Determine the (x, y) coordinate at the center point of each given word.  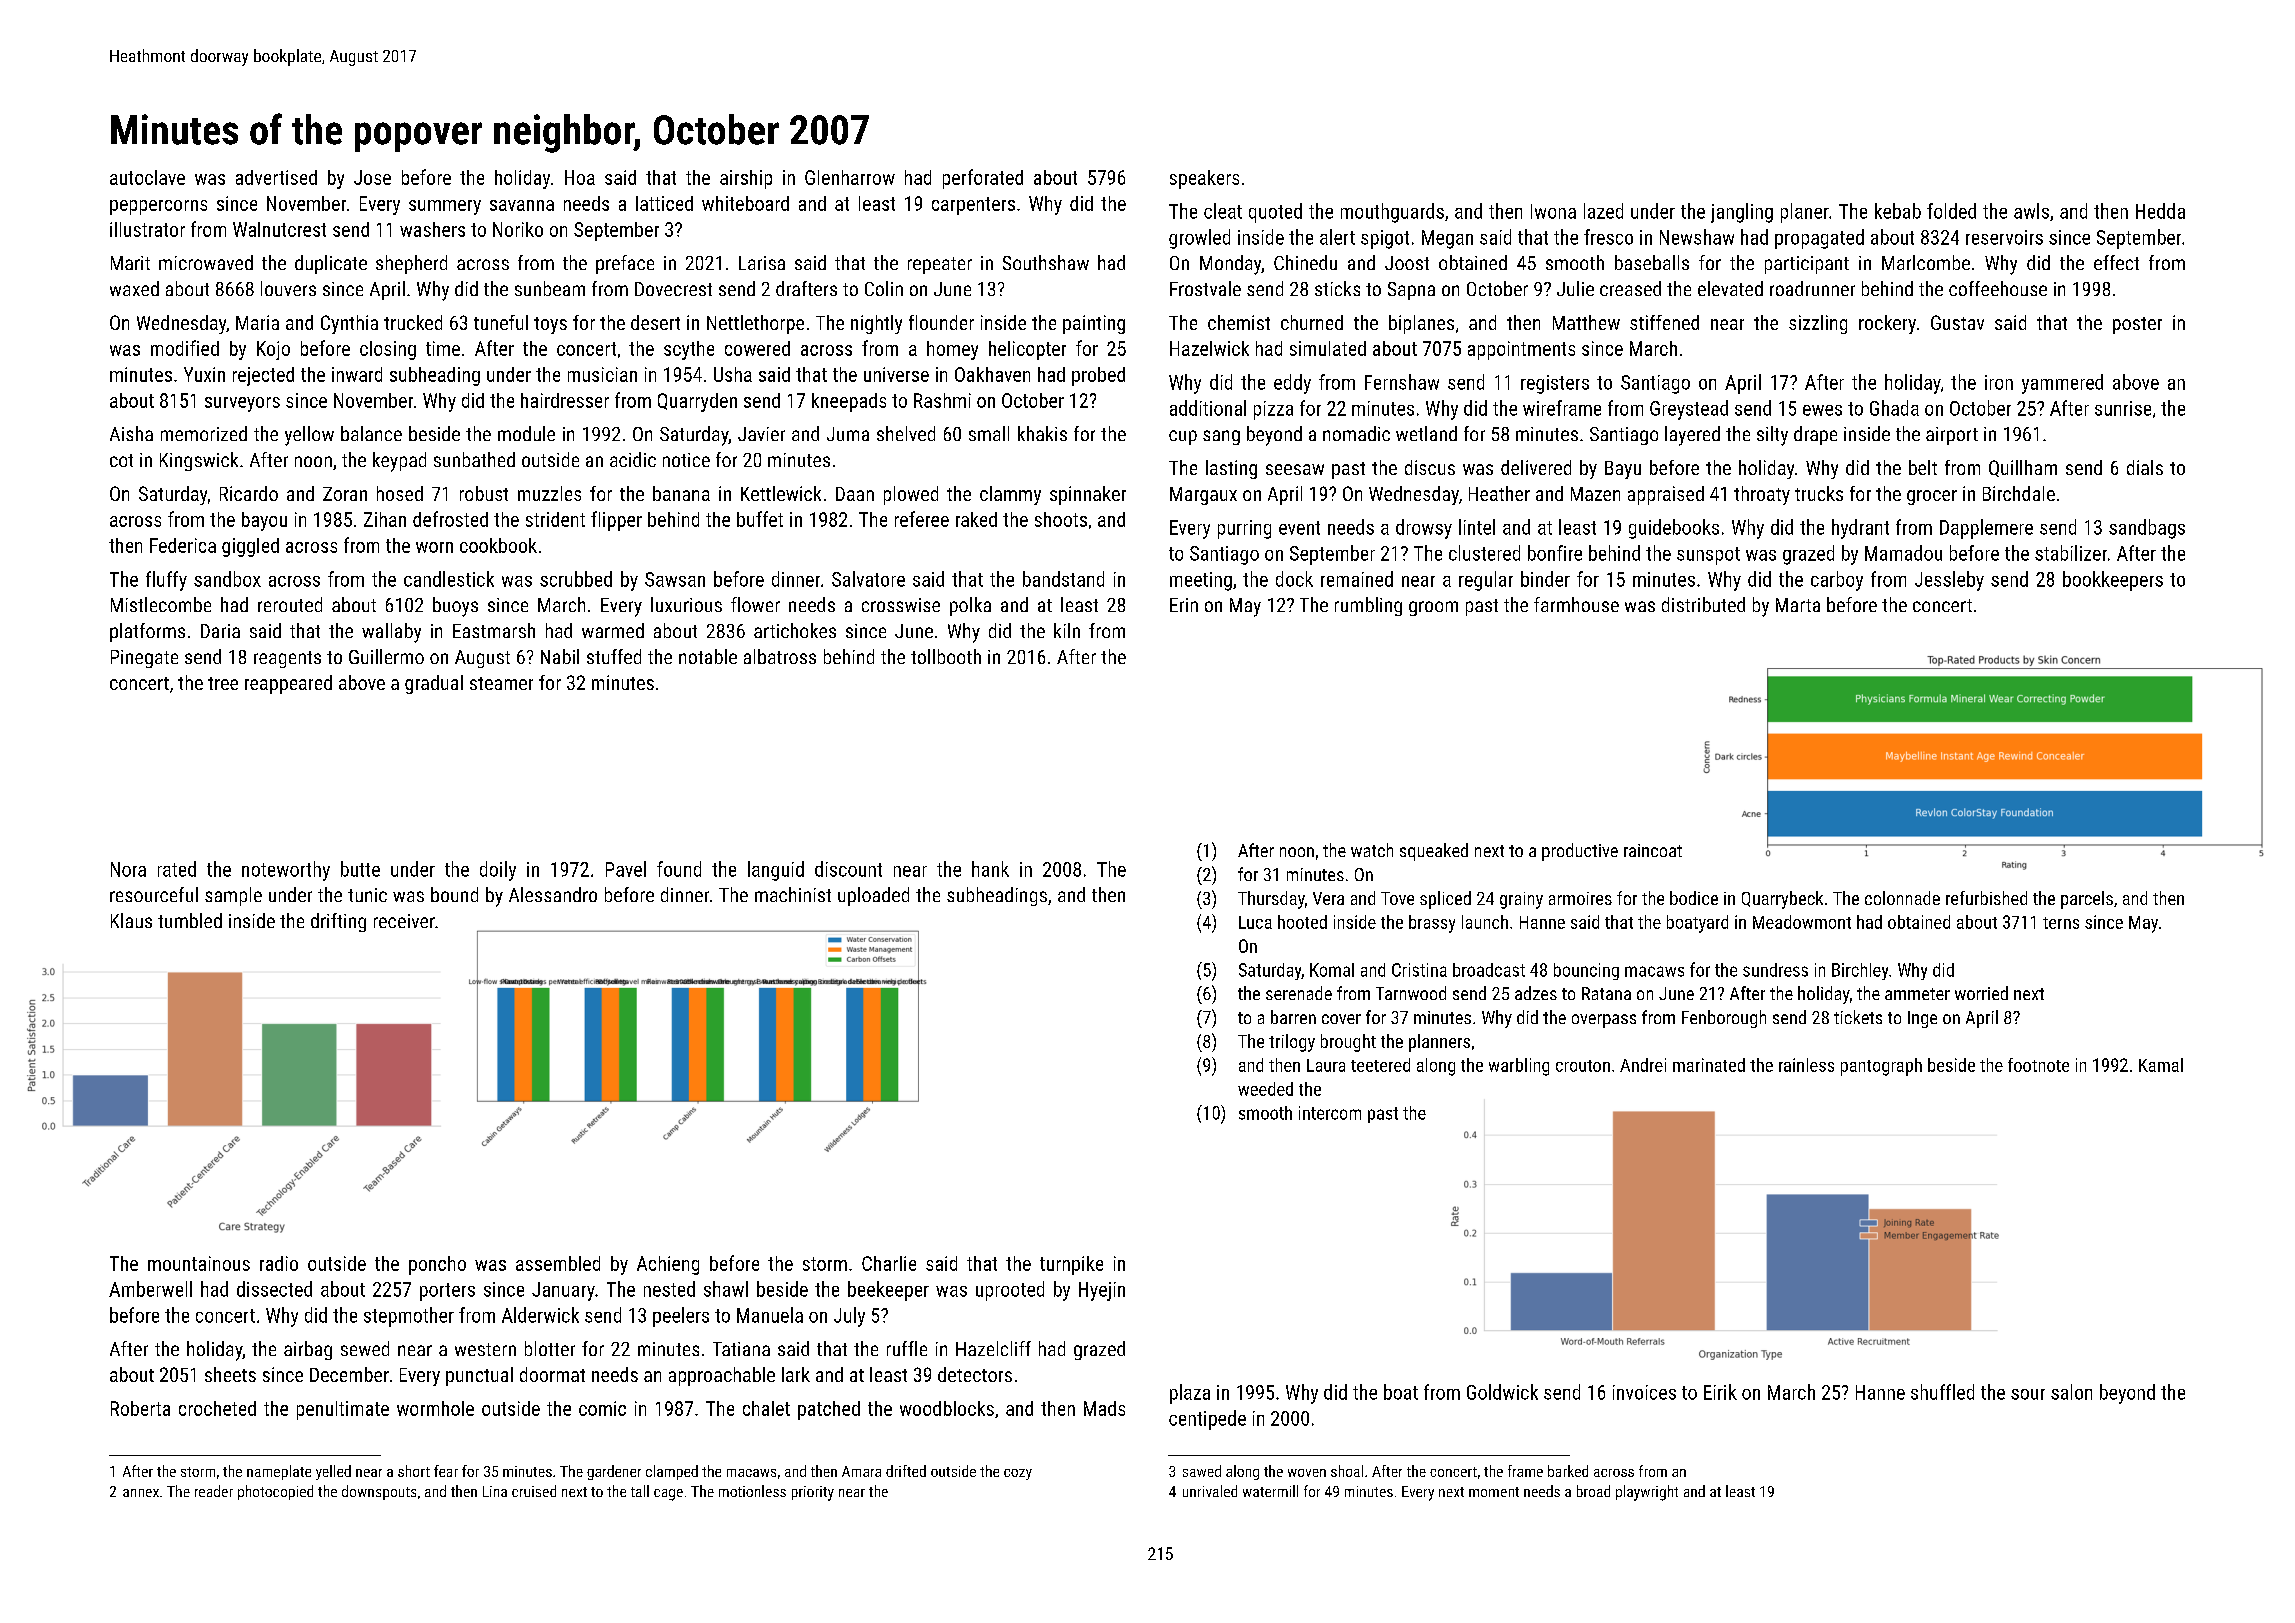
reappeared (288, 684)
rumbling (1368, 606)
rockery (1887, 324)
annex (141, 1493)
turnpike (1071, 1265)
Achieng (668, 1265)
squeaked (1434, 852)
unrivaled (1210, 1491)
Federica (183, 545)
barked (1568, 1471)
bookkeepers (2113, 581)
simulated (1328, 348)
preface (625, 264)
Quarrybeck (1782, 900)
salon (2071, 1392)
